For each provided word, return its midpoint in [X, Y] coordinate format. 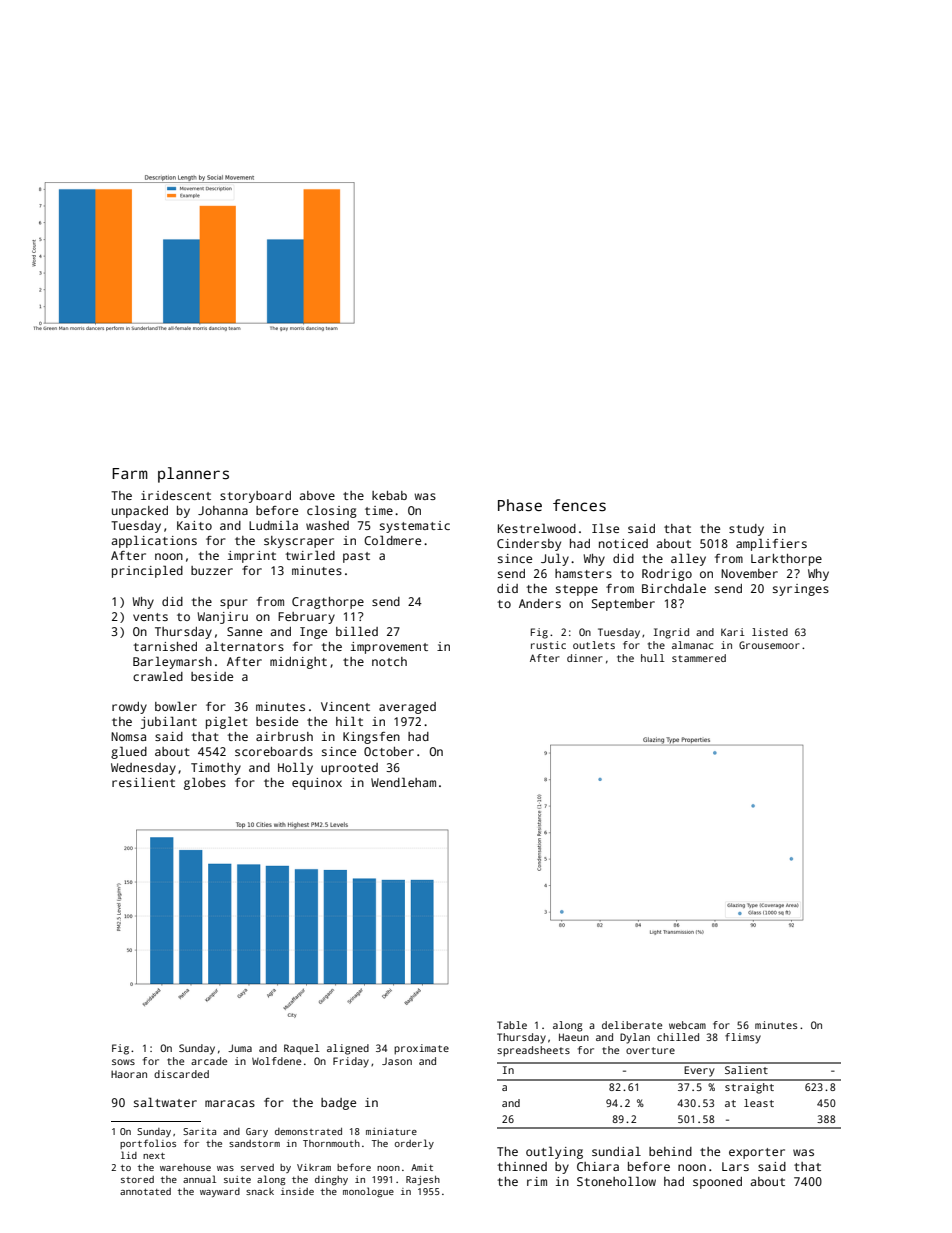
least [759, 1103]
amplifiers [771, 544]
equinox [317, 784]
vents [150, 617]
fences [579, 505]
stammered [699, 658]
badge [338, 1104]
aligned [348, 1049]
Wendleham [403, 782]
